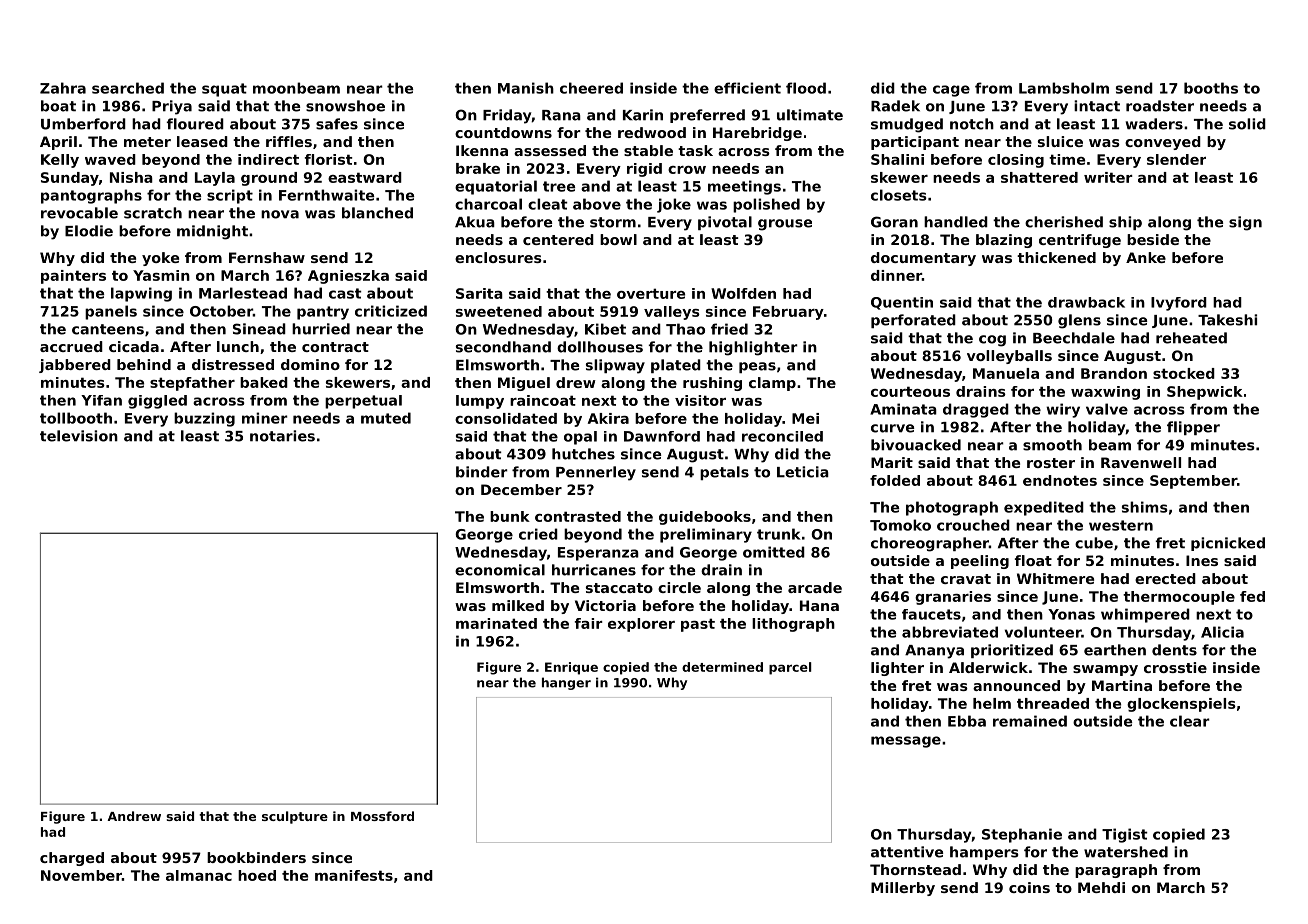 This image has width=1308, height=924. Describe the element at coordinates (1101, 887) in the image. I see `Mehdi` at that location.
